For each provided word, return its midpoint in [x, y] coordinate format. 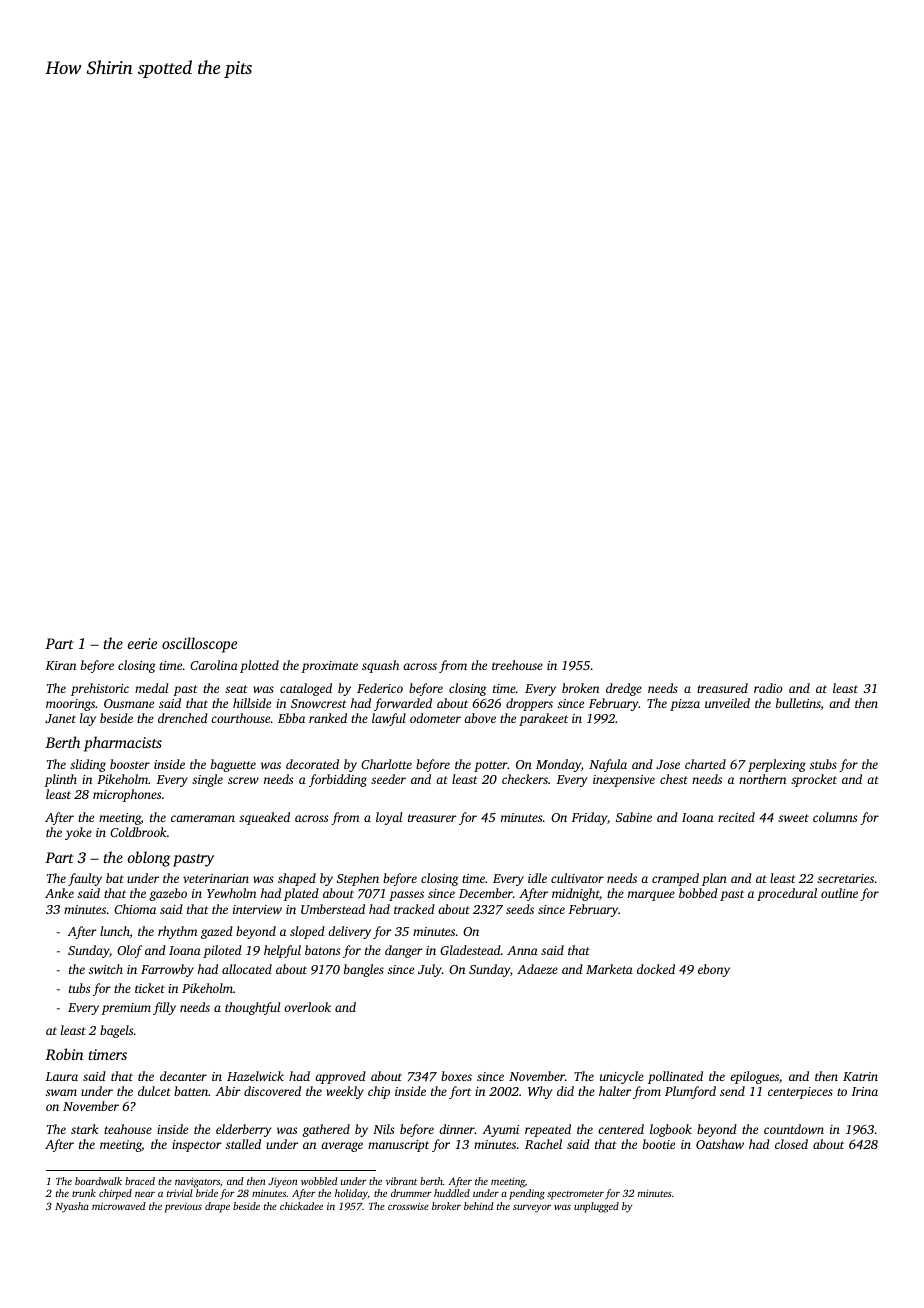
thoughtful [252, 1008]
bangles [364, 970]
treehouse [517, 665]
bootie [659, 1144]
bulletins [798, 703]
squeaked [264, 818]
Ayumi [500, 1131]
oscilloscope [199, 645]
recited [736, 817]
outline [839, 893]
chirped [115, 1194]
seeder [388, 779]
